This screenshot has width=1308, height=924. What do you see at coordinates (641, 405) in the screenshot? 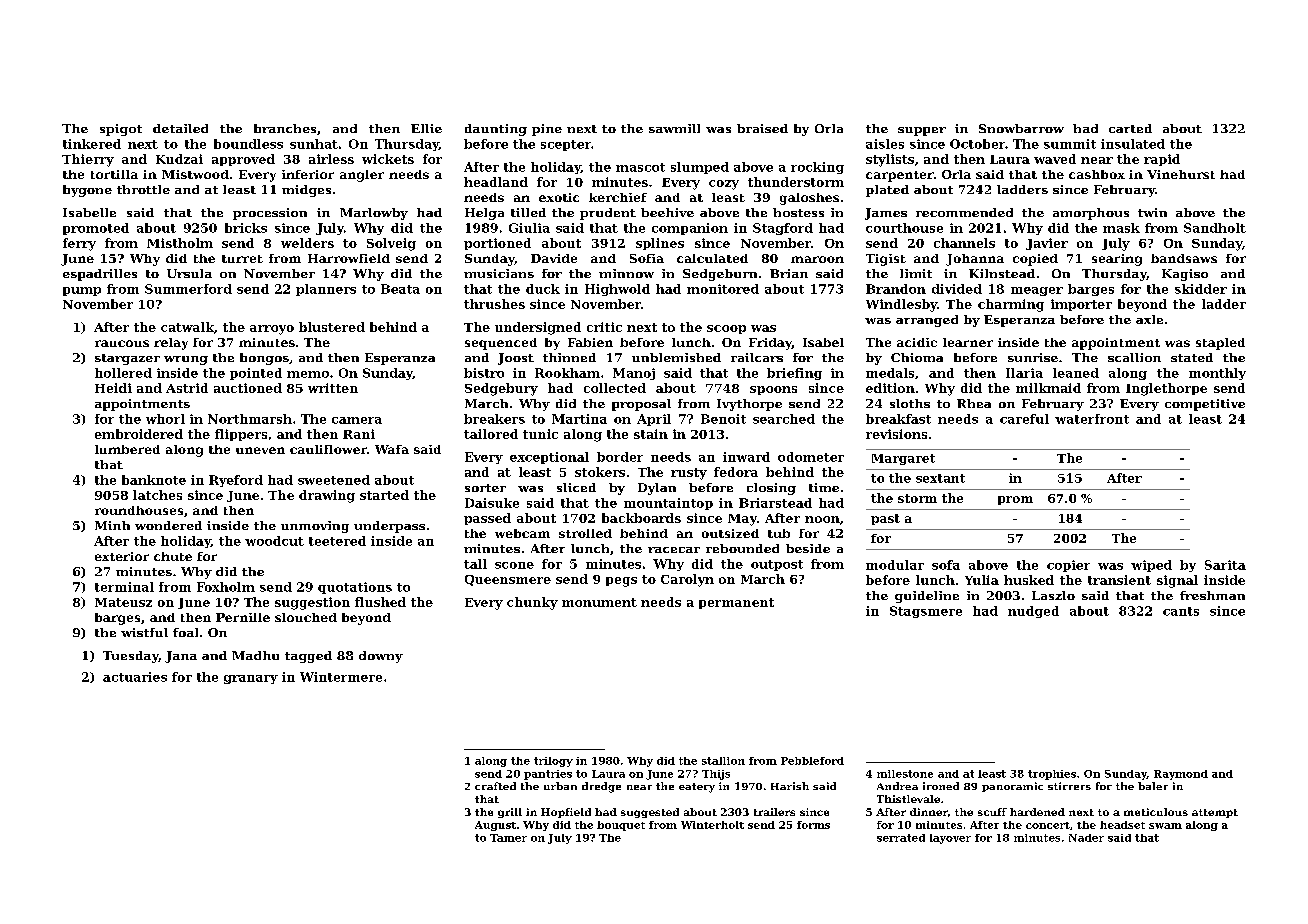
I see `proposal` at bounding box center [641, 405].
